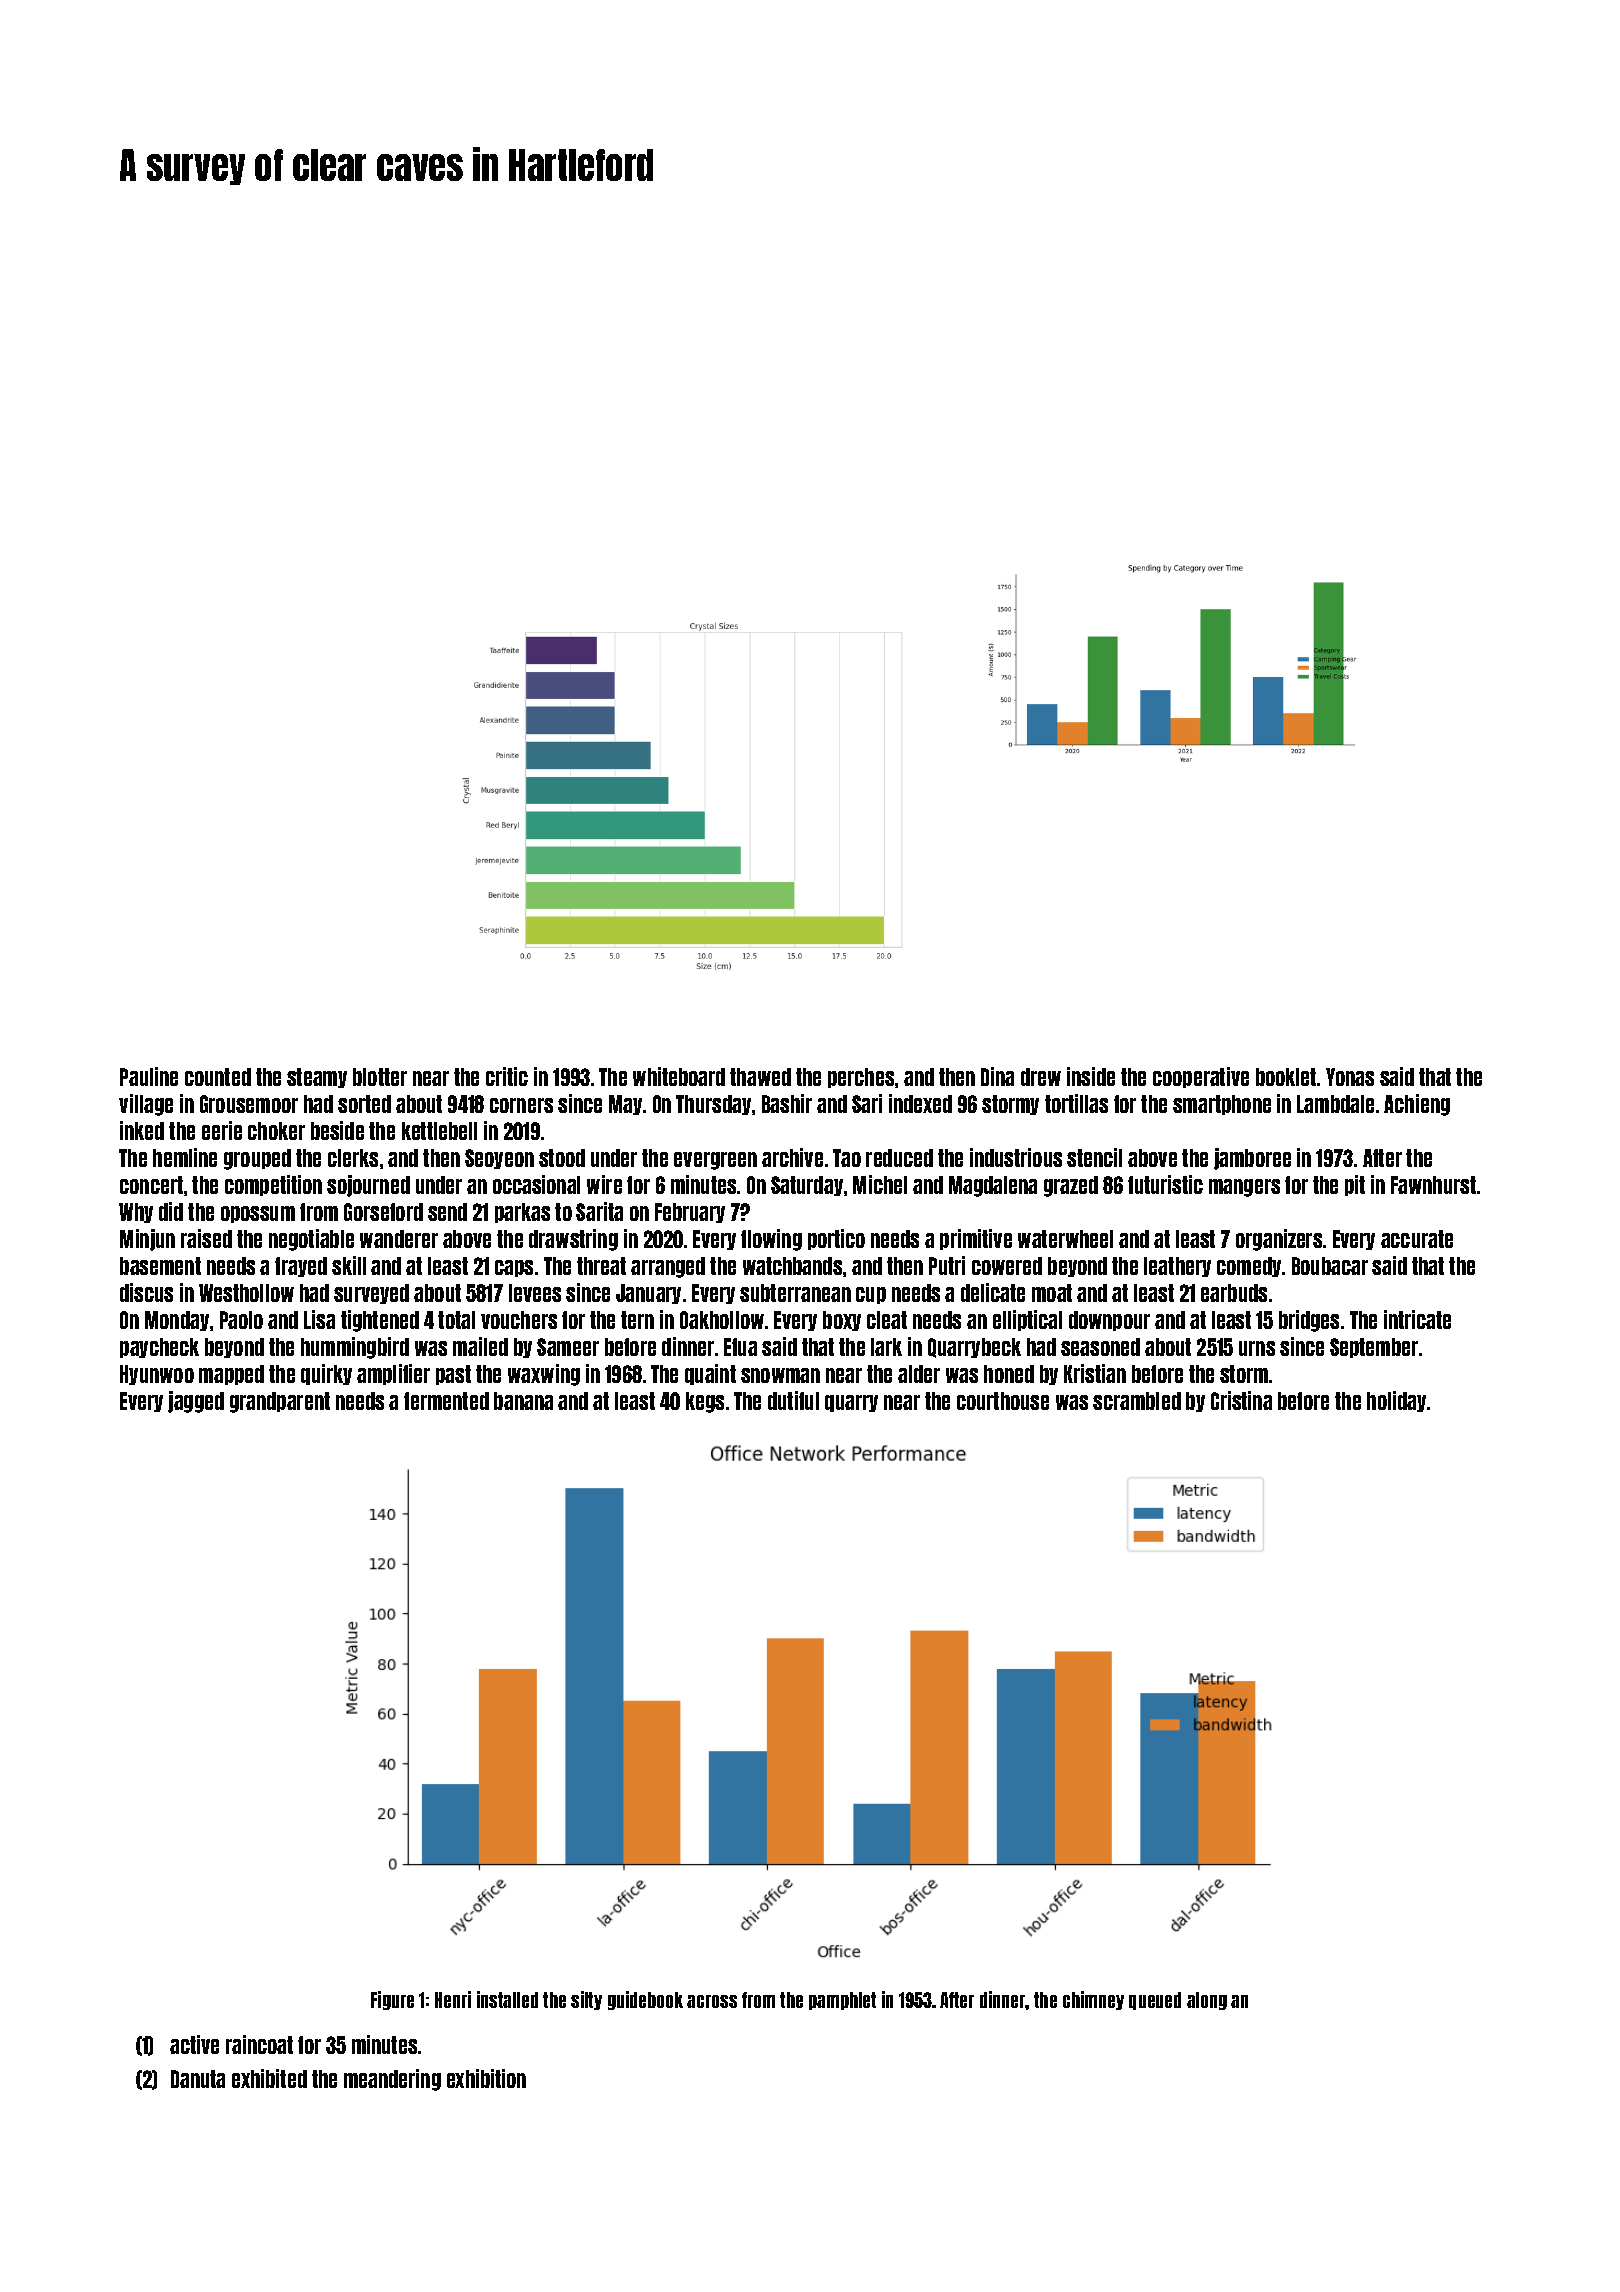 The height and width of the screenshot is (2292, 1620). What do you see at coordinates (392, 2000) in the screenshot?
I see `Figure` at bounding box center [392, 2000].
